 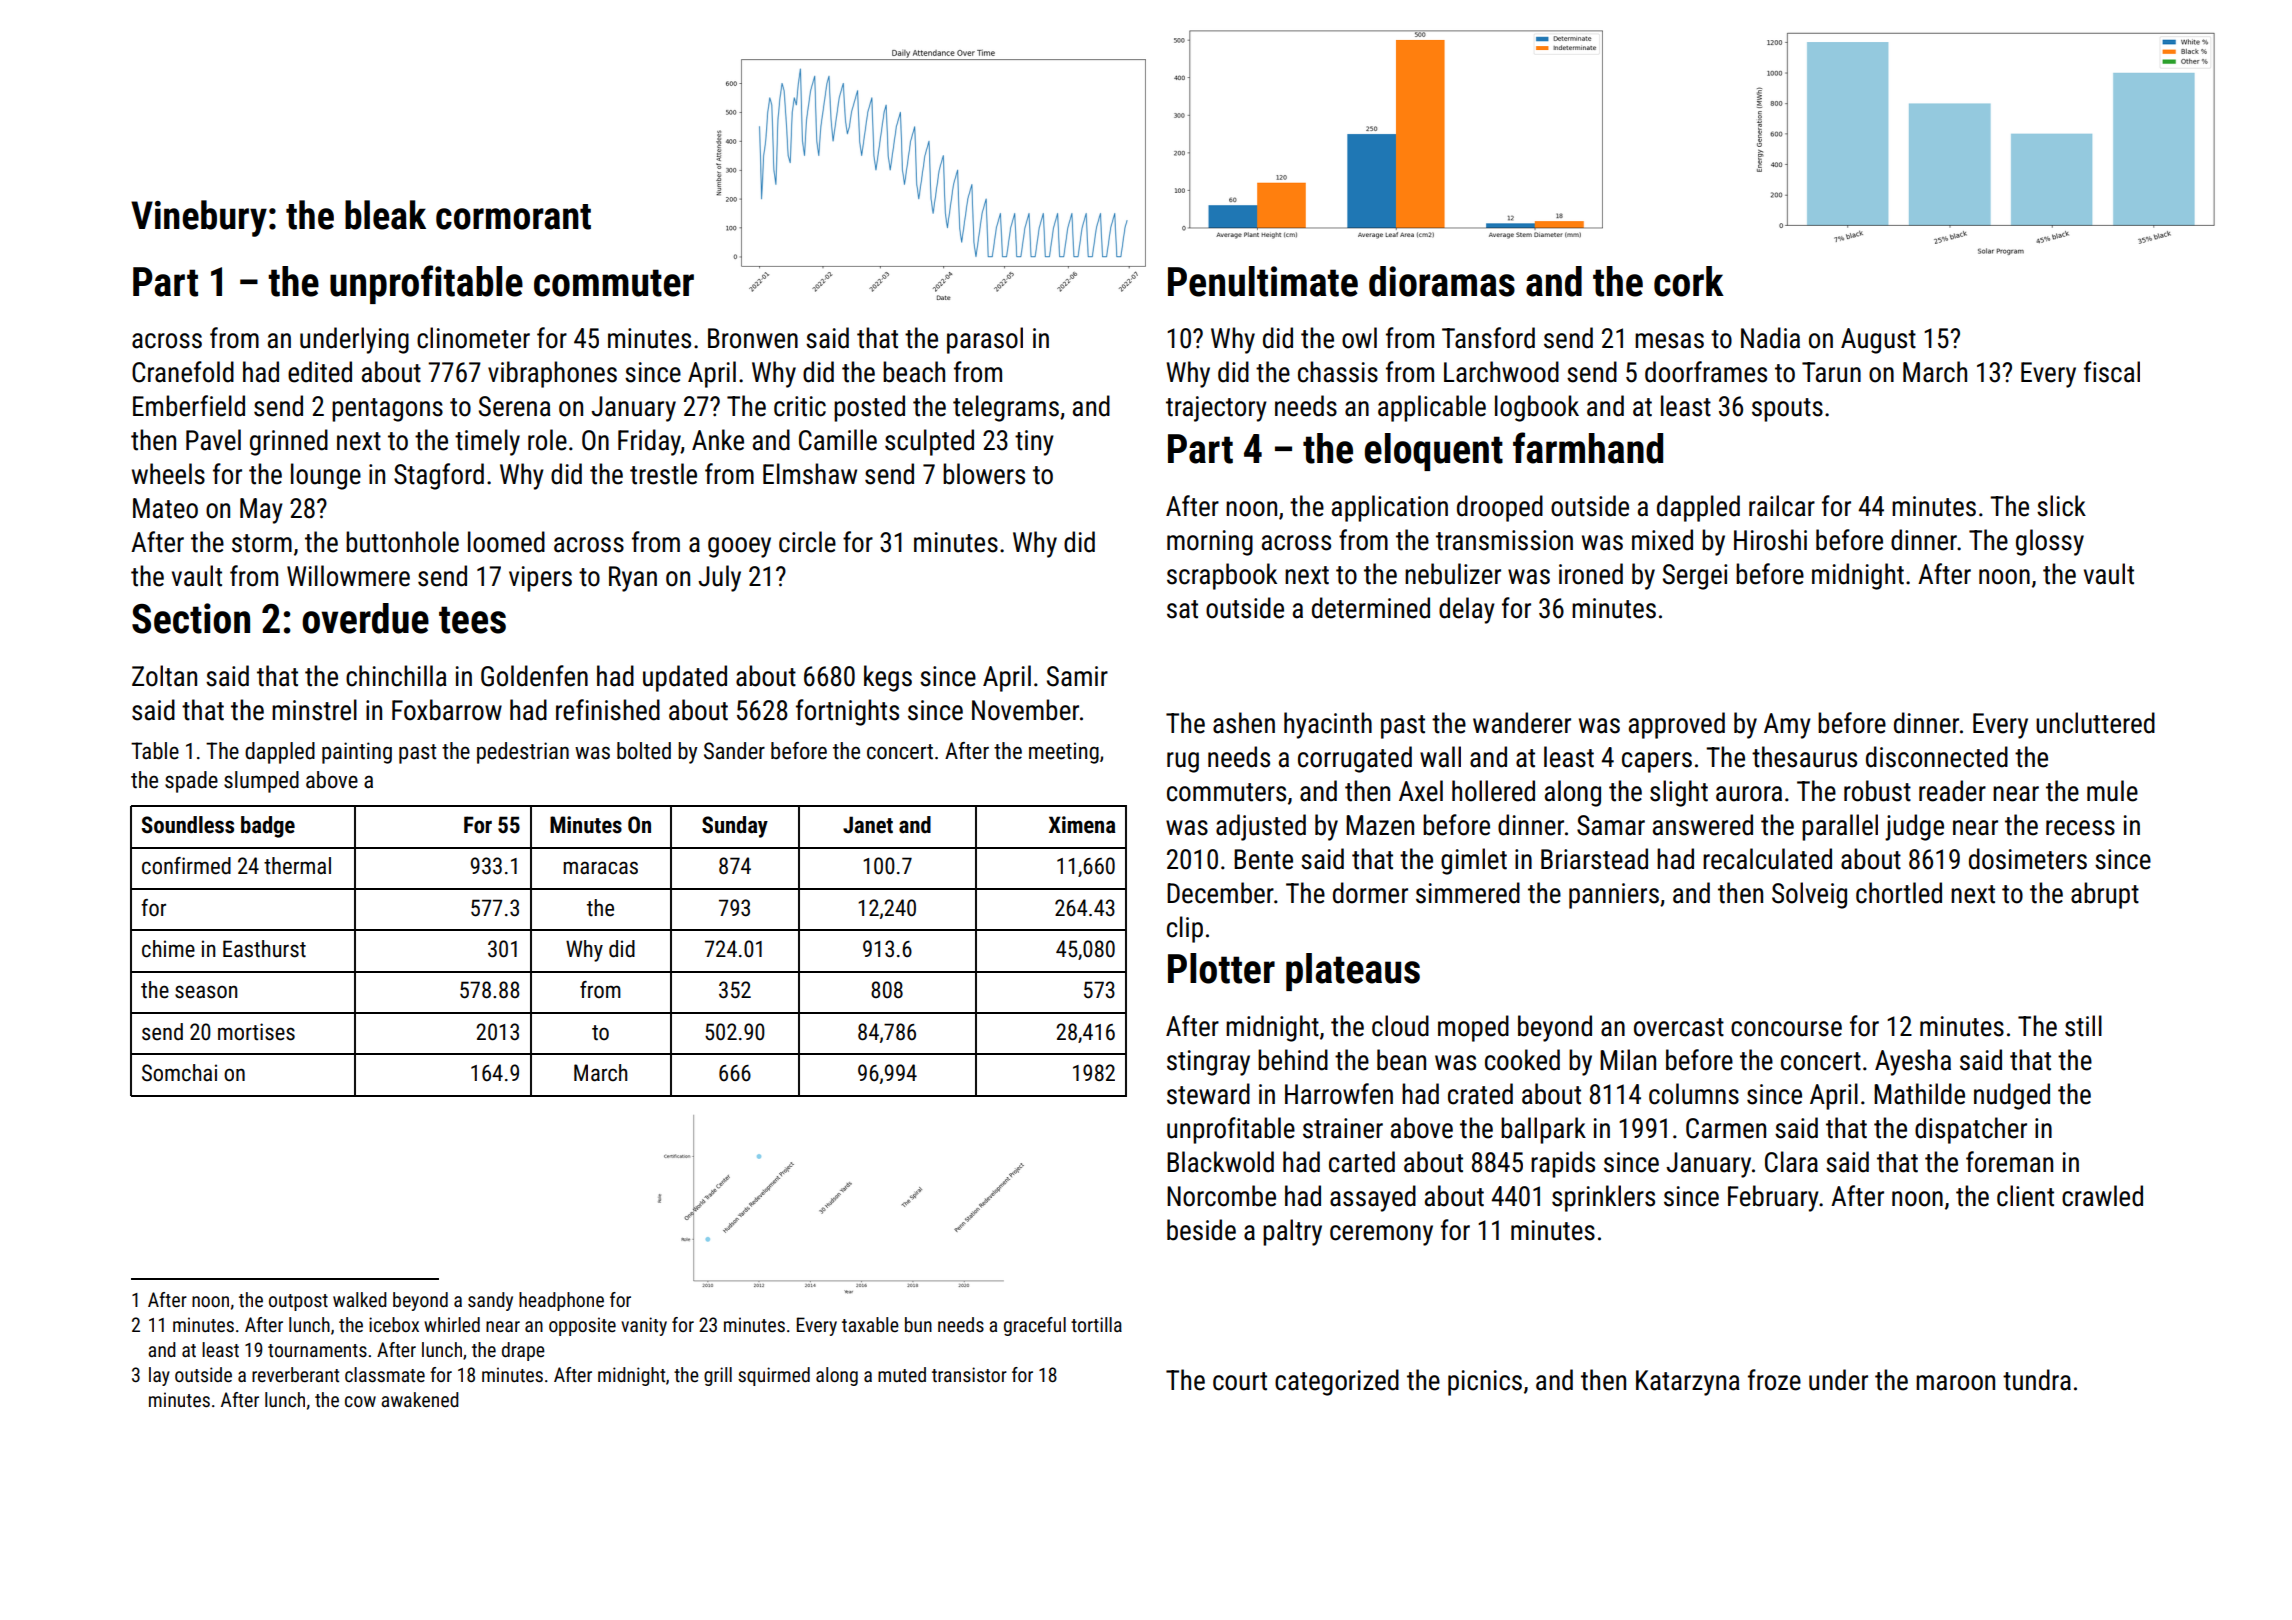 What do you see at coordinates (1689, 281) in the screenshot?
I see `cork` at bounding box center [1689, 281].
